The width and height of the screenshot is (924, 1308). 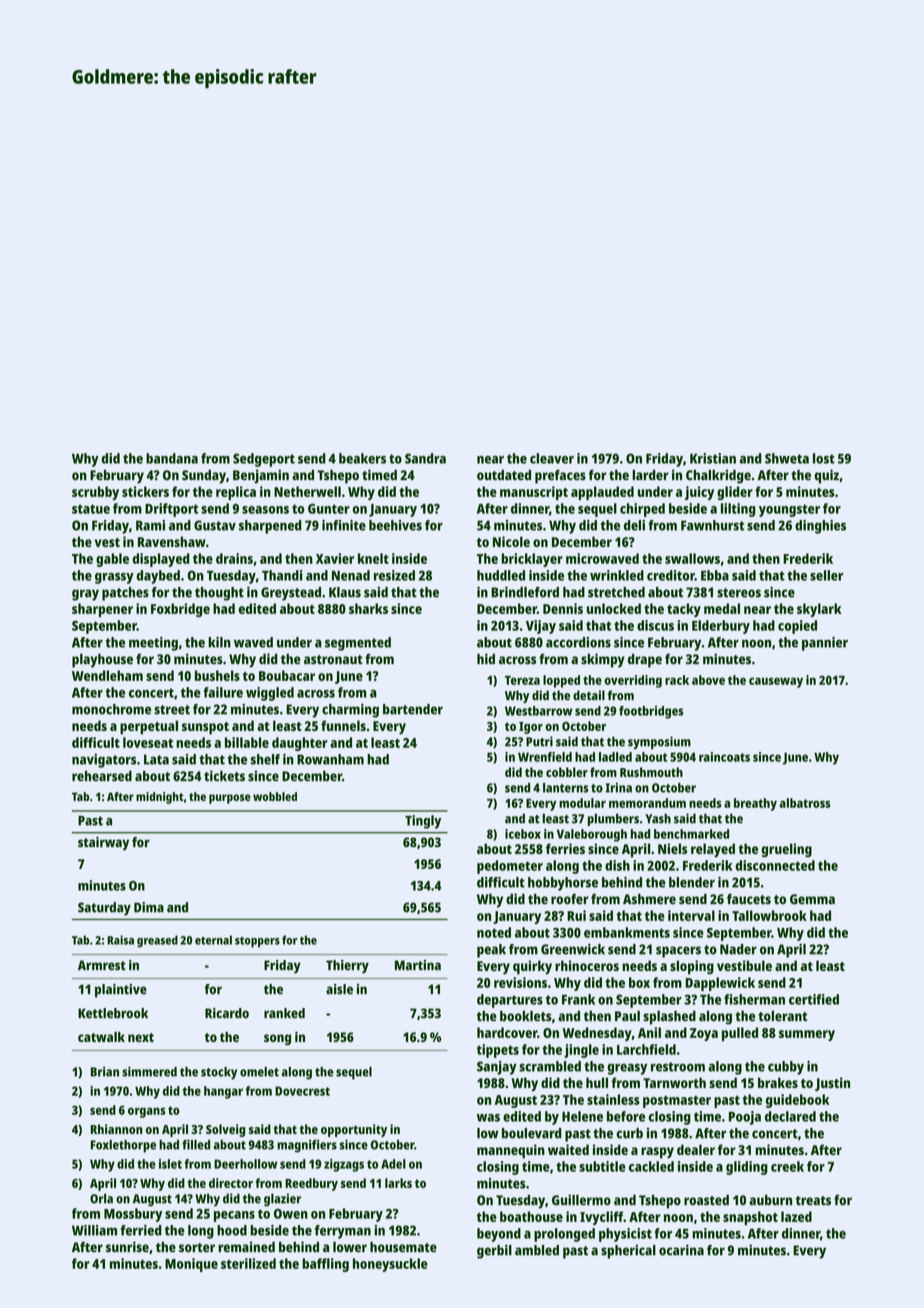 I want to click on youngster, so click(x=789, y=510).
